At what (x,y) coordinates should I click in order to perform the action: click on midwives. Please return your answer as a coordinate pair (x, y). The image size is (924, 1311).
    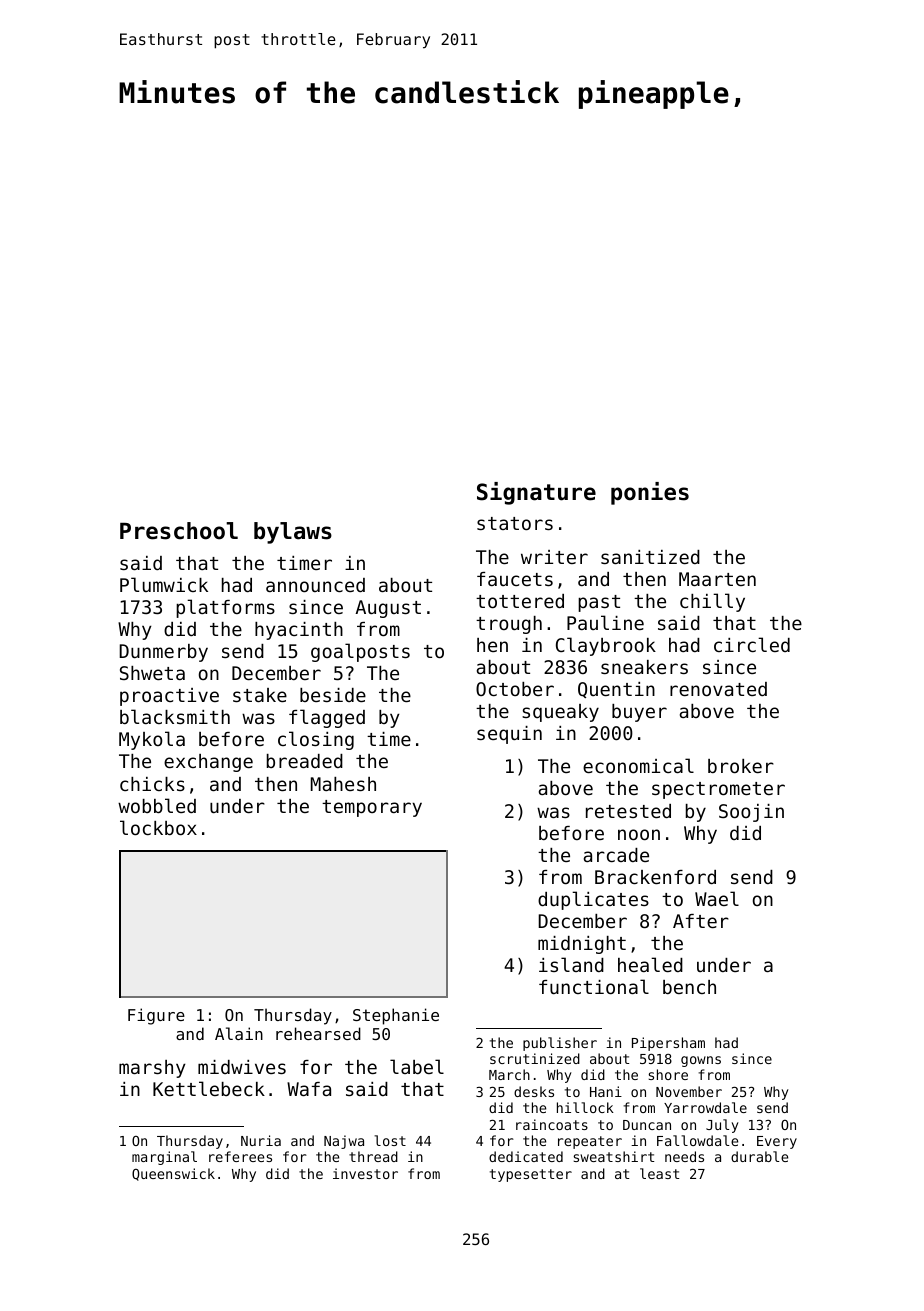
    Looking at the image, I should click on (242, 1067).
